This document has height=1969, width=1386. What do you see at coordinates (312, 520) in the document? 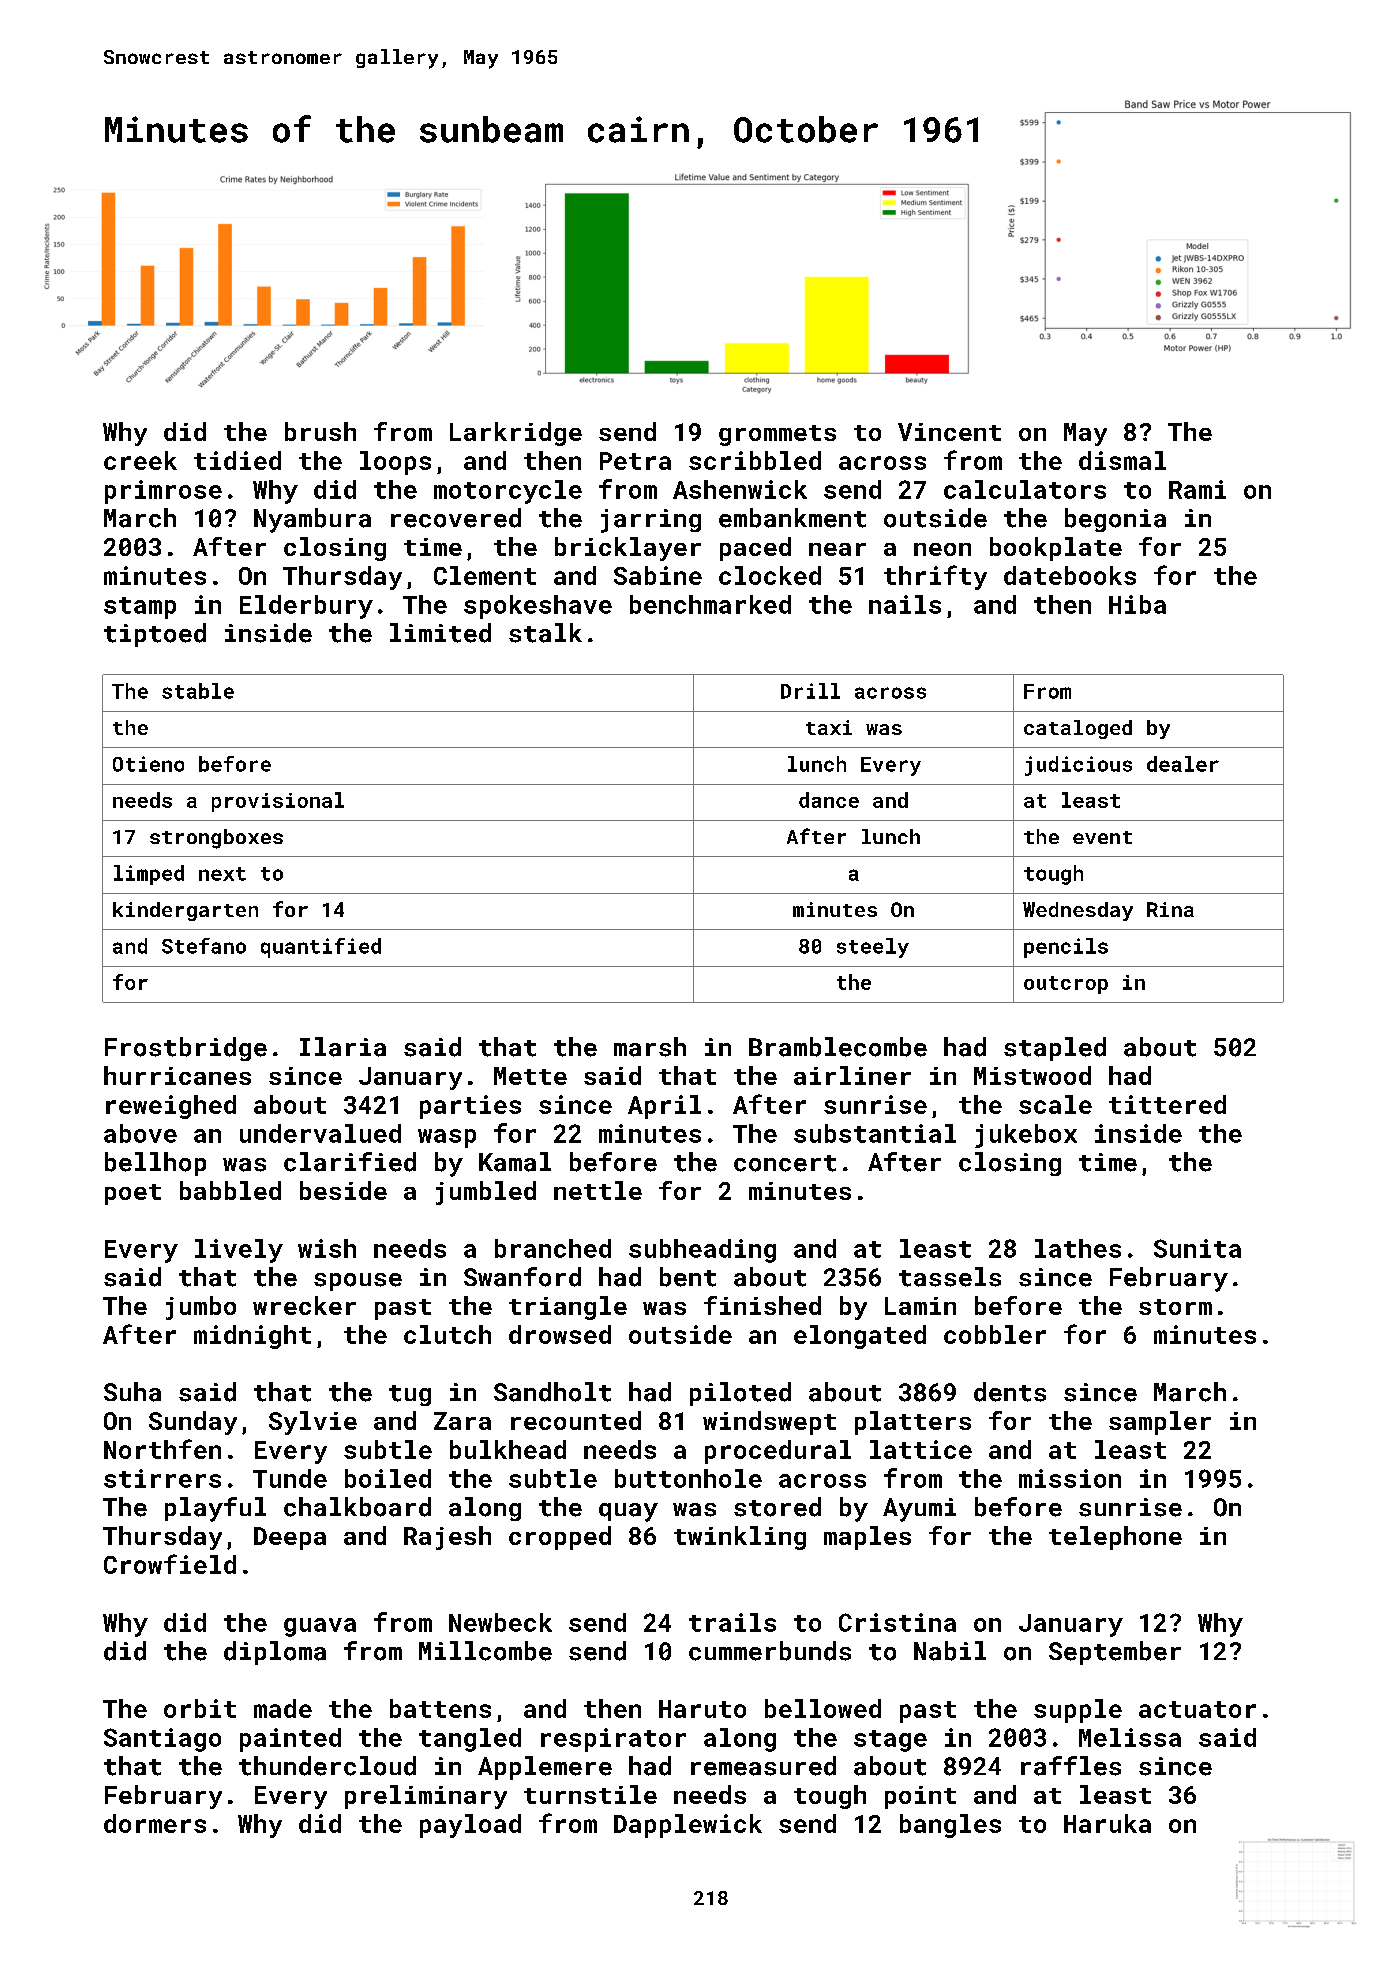
I see `Nyambura` at bounding box center [312, 520].
